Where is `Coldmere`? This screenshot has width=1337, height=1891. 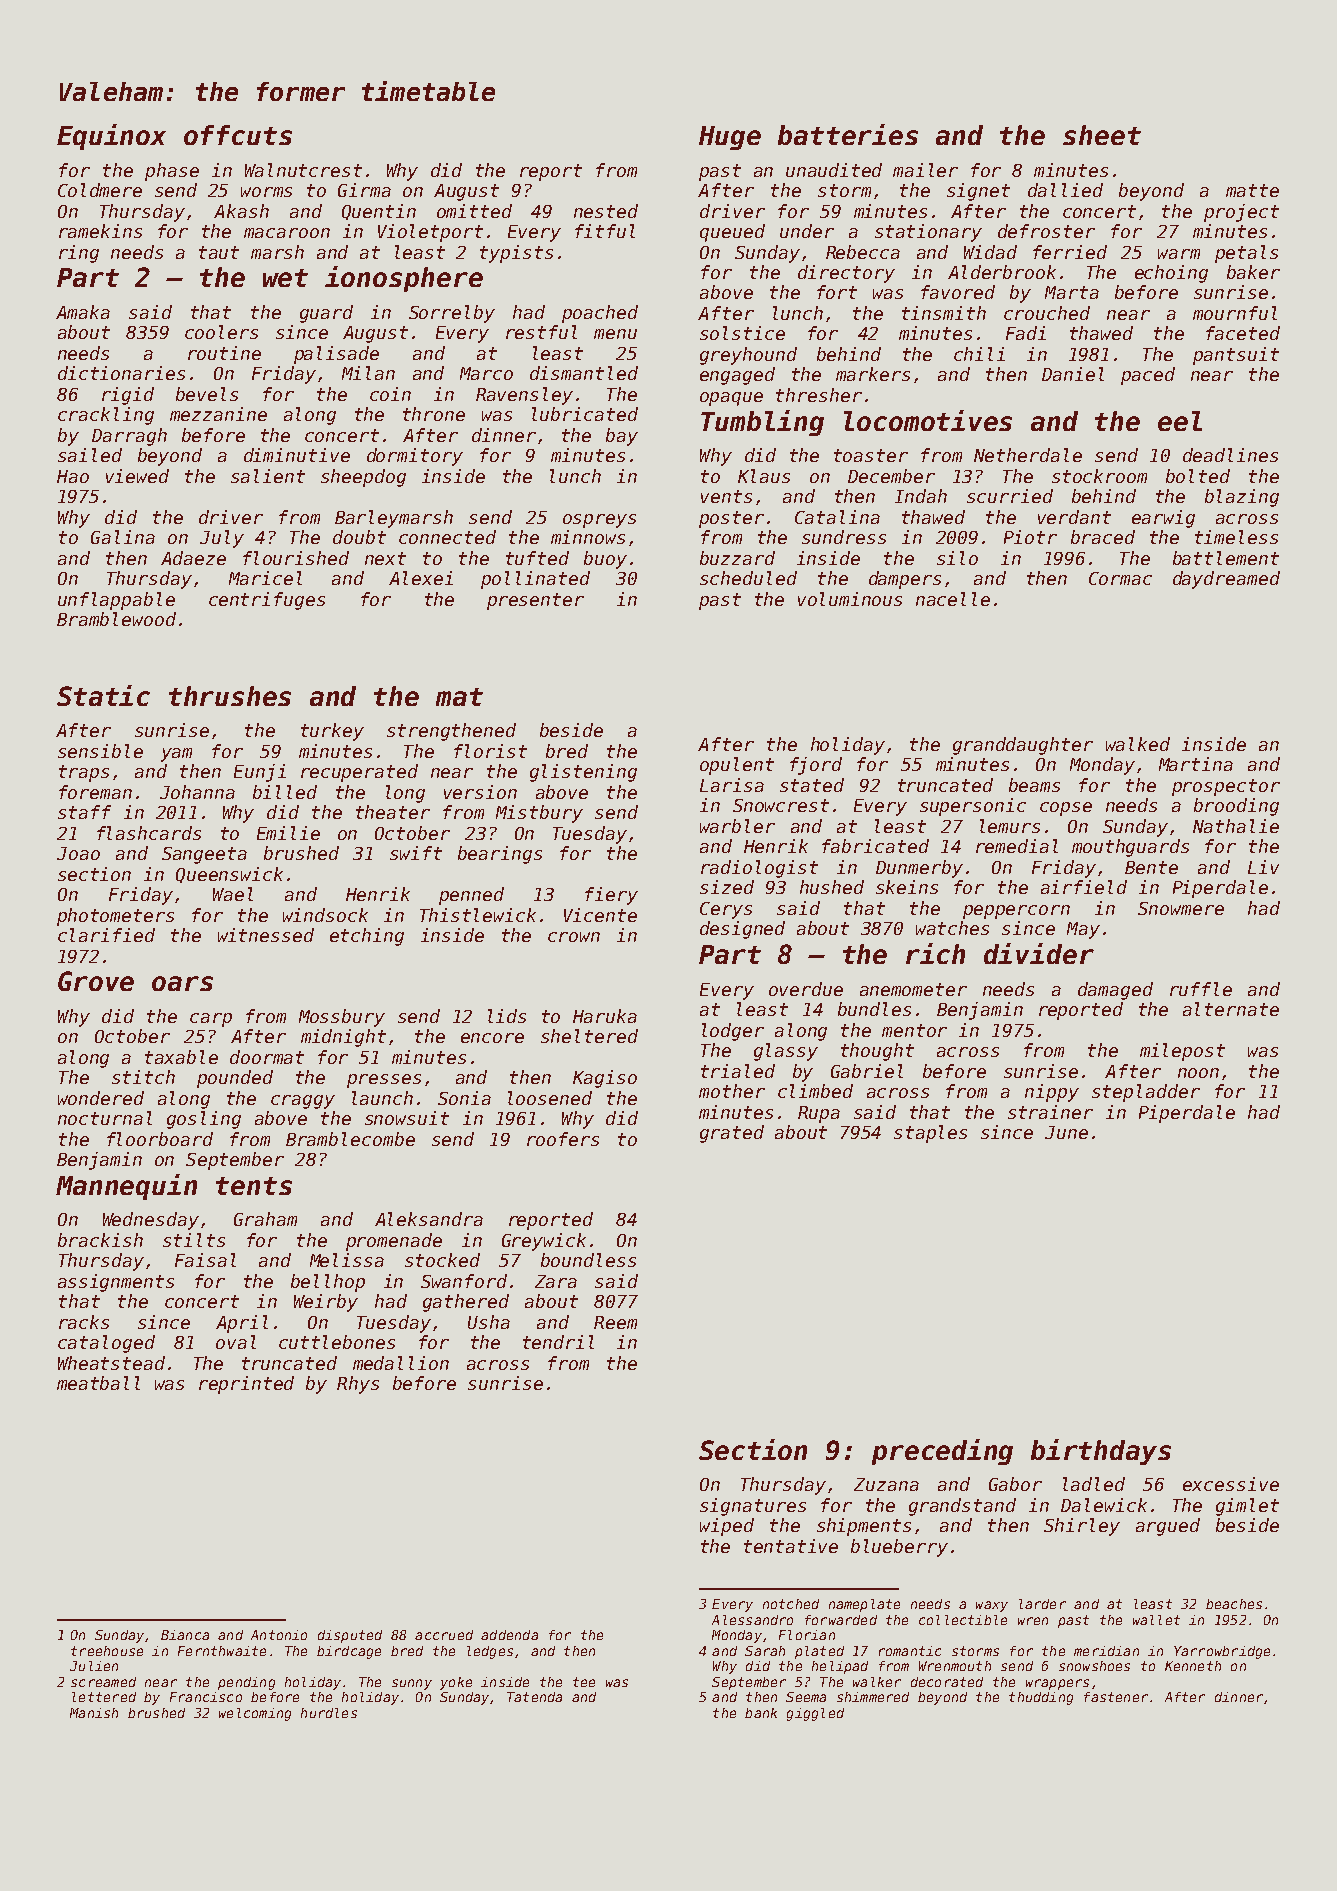
Coldmere is located at coordinates (100, 190).
